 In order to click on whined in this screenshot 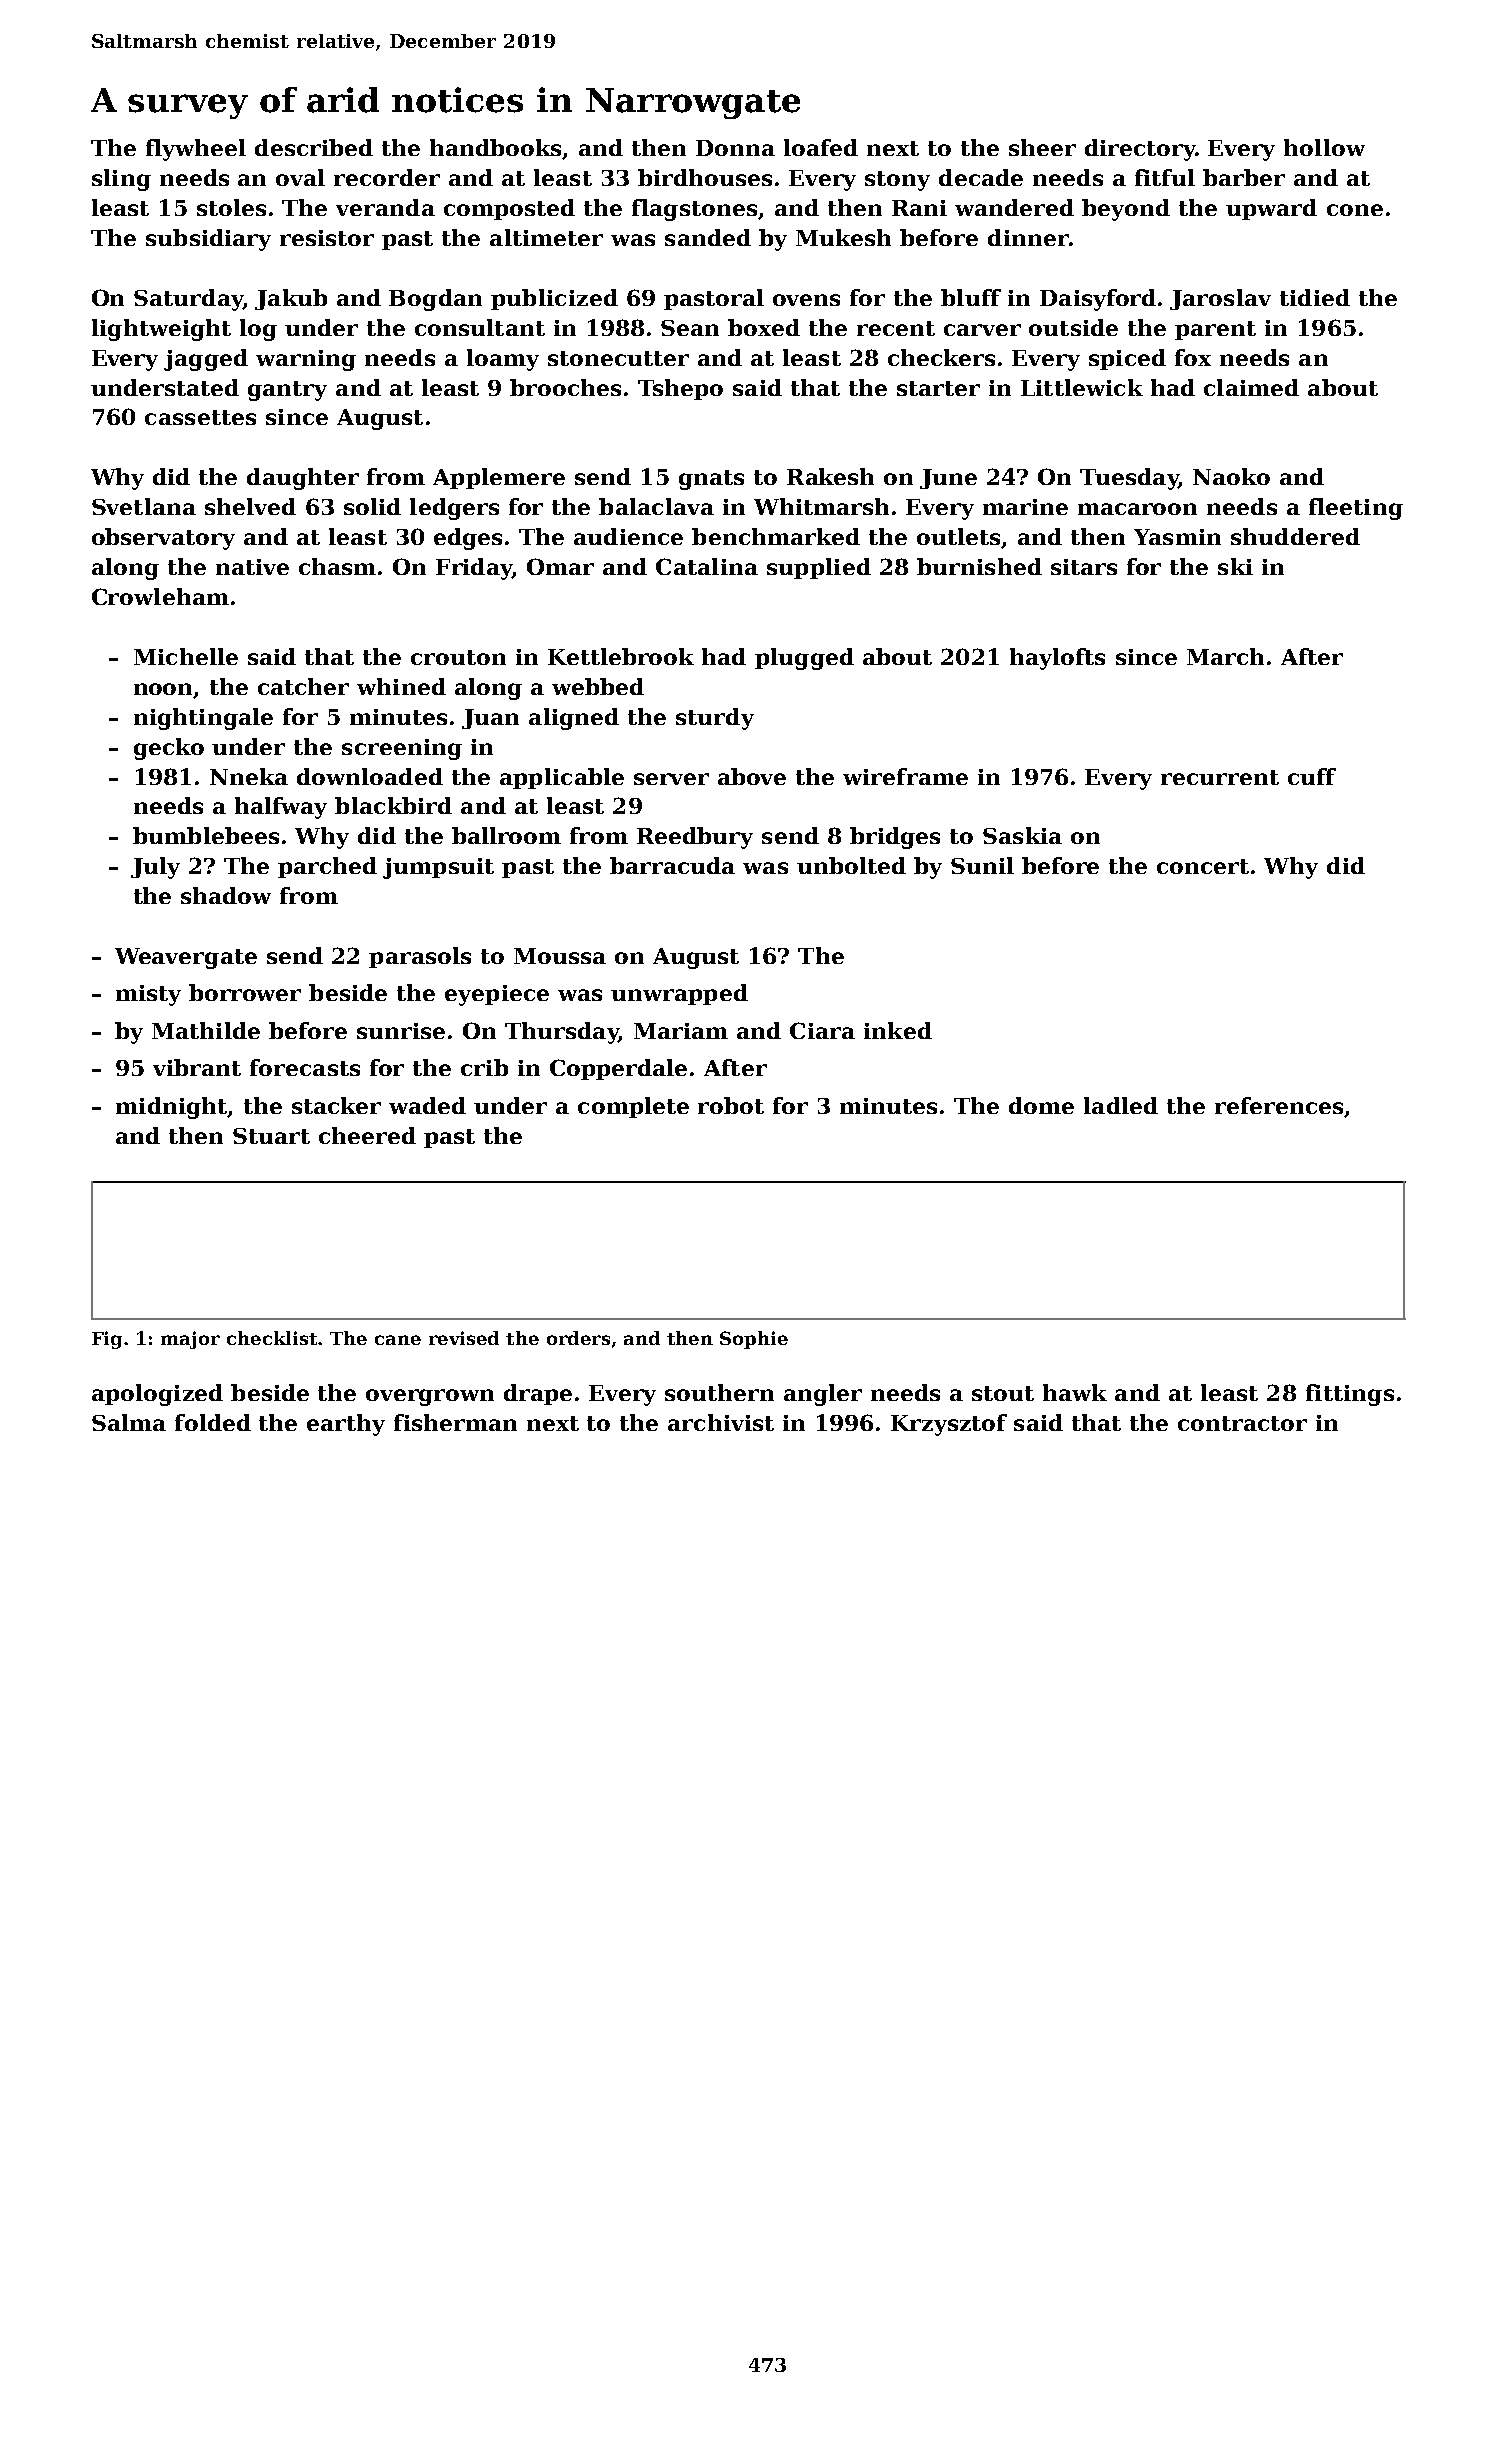, I will do `click(401, 686)`.
